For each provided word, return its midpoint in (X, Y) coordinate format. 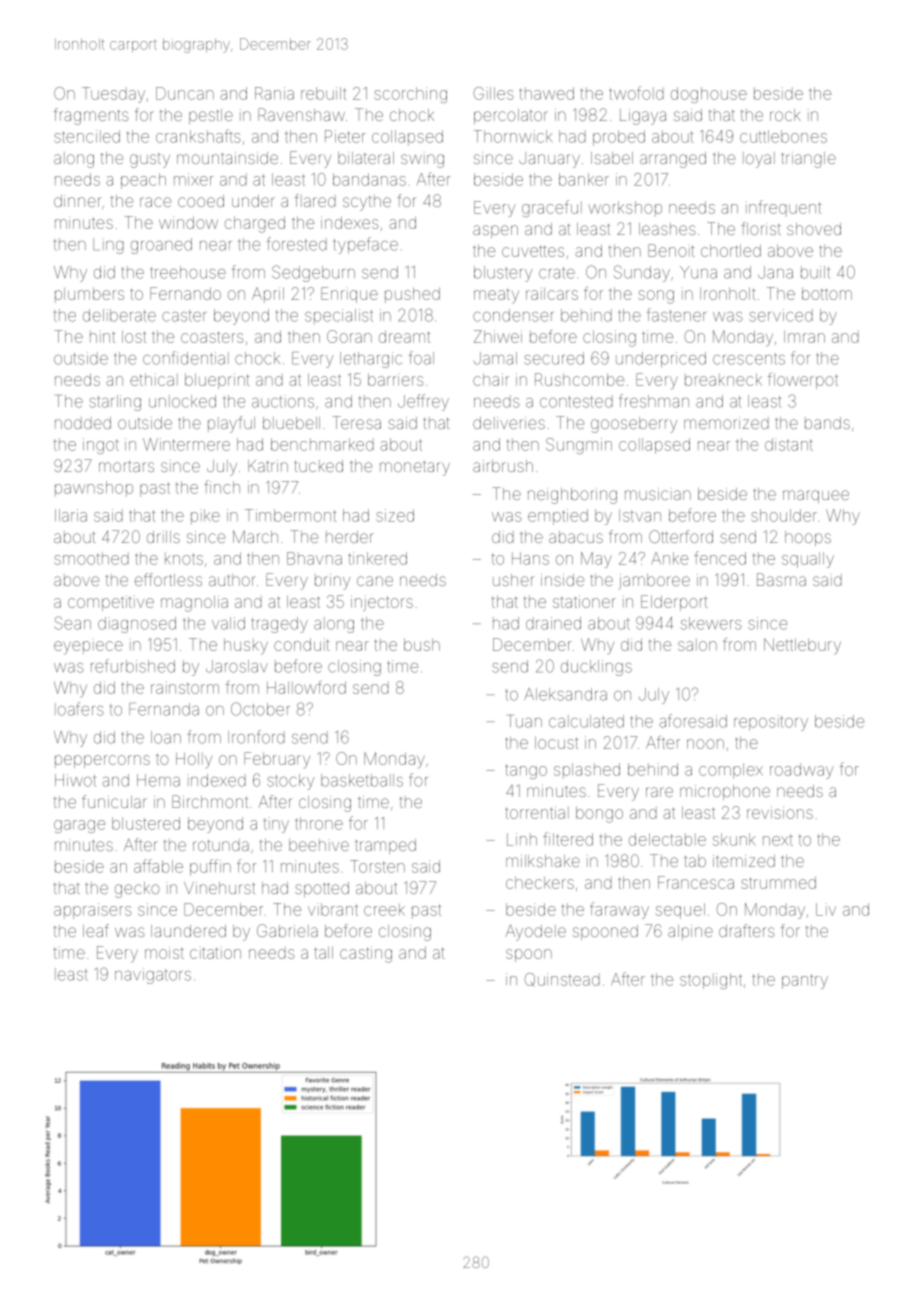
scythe (367, 203)
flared (315, 200)
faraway (619, 910)
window (188, 222)
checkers (540, 883)
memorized (726, 423)
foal (421, 358)
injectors (382, 603)
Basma (781, 579)
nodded (83, 423)
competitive (111, 603)
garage (79, 826)
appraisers (93, 911)
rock (785, 115)
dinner (77, 201)
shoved (814, 229)
